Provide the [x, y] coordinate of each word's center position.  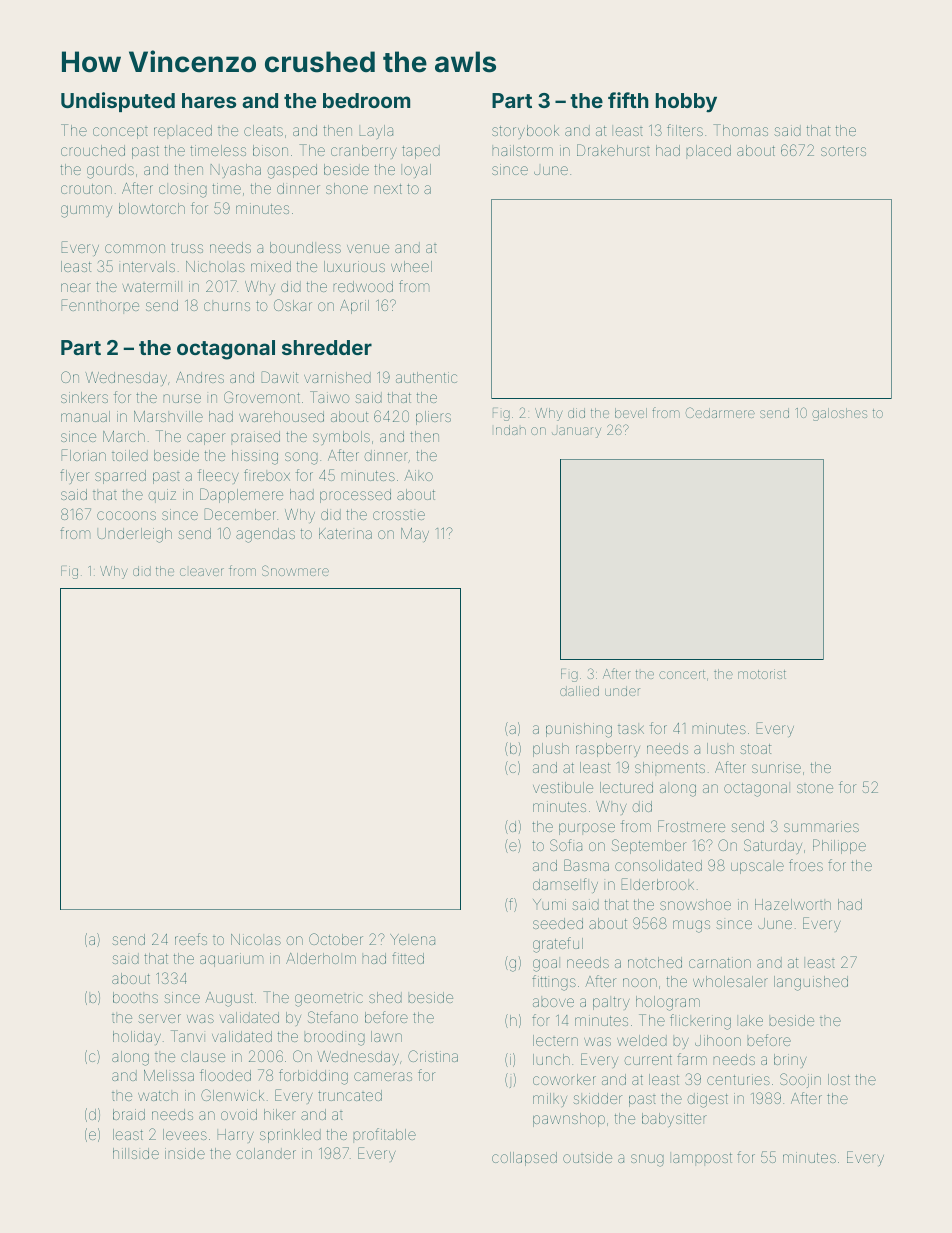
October [336, 939]
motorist [762, 674]
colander [266, 1153]
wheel [411, 266]
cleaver [202, 572]
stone [815, 788]
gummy [86, 211]
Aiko [418, 475]
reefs [191, 939]
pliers [433, 418]
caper [206, 439]
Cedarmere [720, 412]
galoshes [839, 414]
